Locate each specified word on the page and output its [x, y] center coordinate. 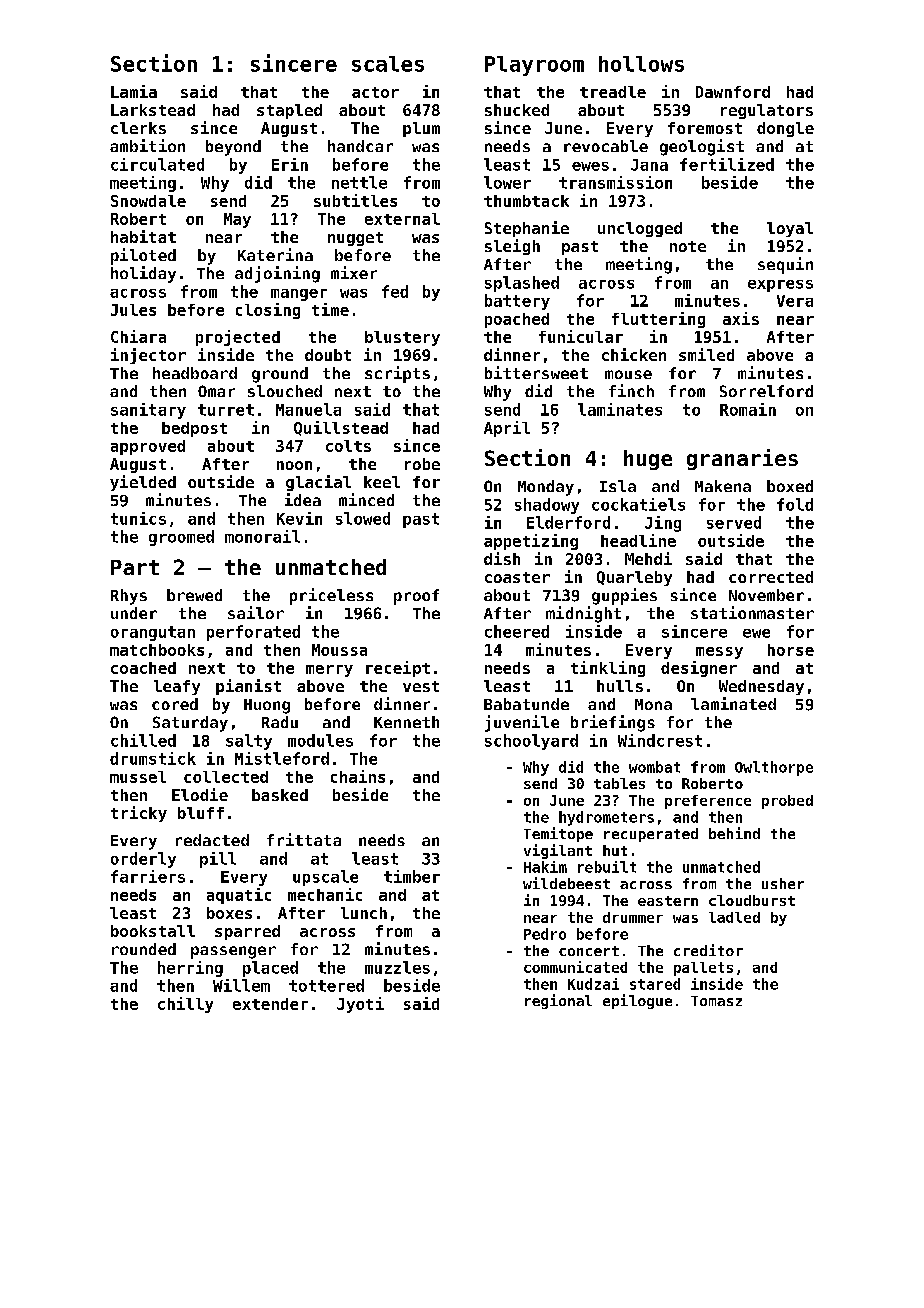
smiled [706, 354]
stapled [289, 111]
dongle [785, 129]
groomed [181, 538]
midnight [583, 614]
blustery [402, 338]
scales [388, 64]
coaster [517, 577]
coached [143, 668]
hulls [620, 686]
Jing [663, 524]
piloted [143, 256]
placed [270, 969]
